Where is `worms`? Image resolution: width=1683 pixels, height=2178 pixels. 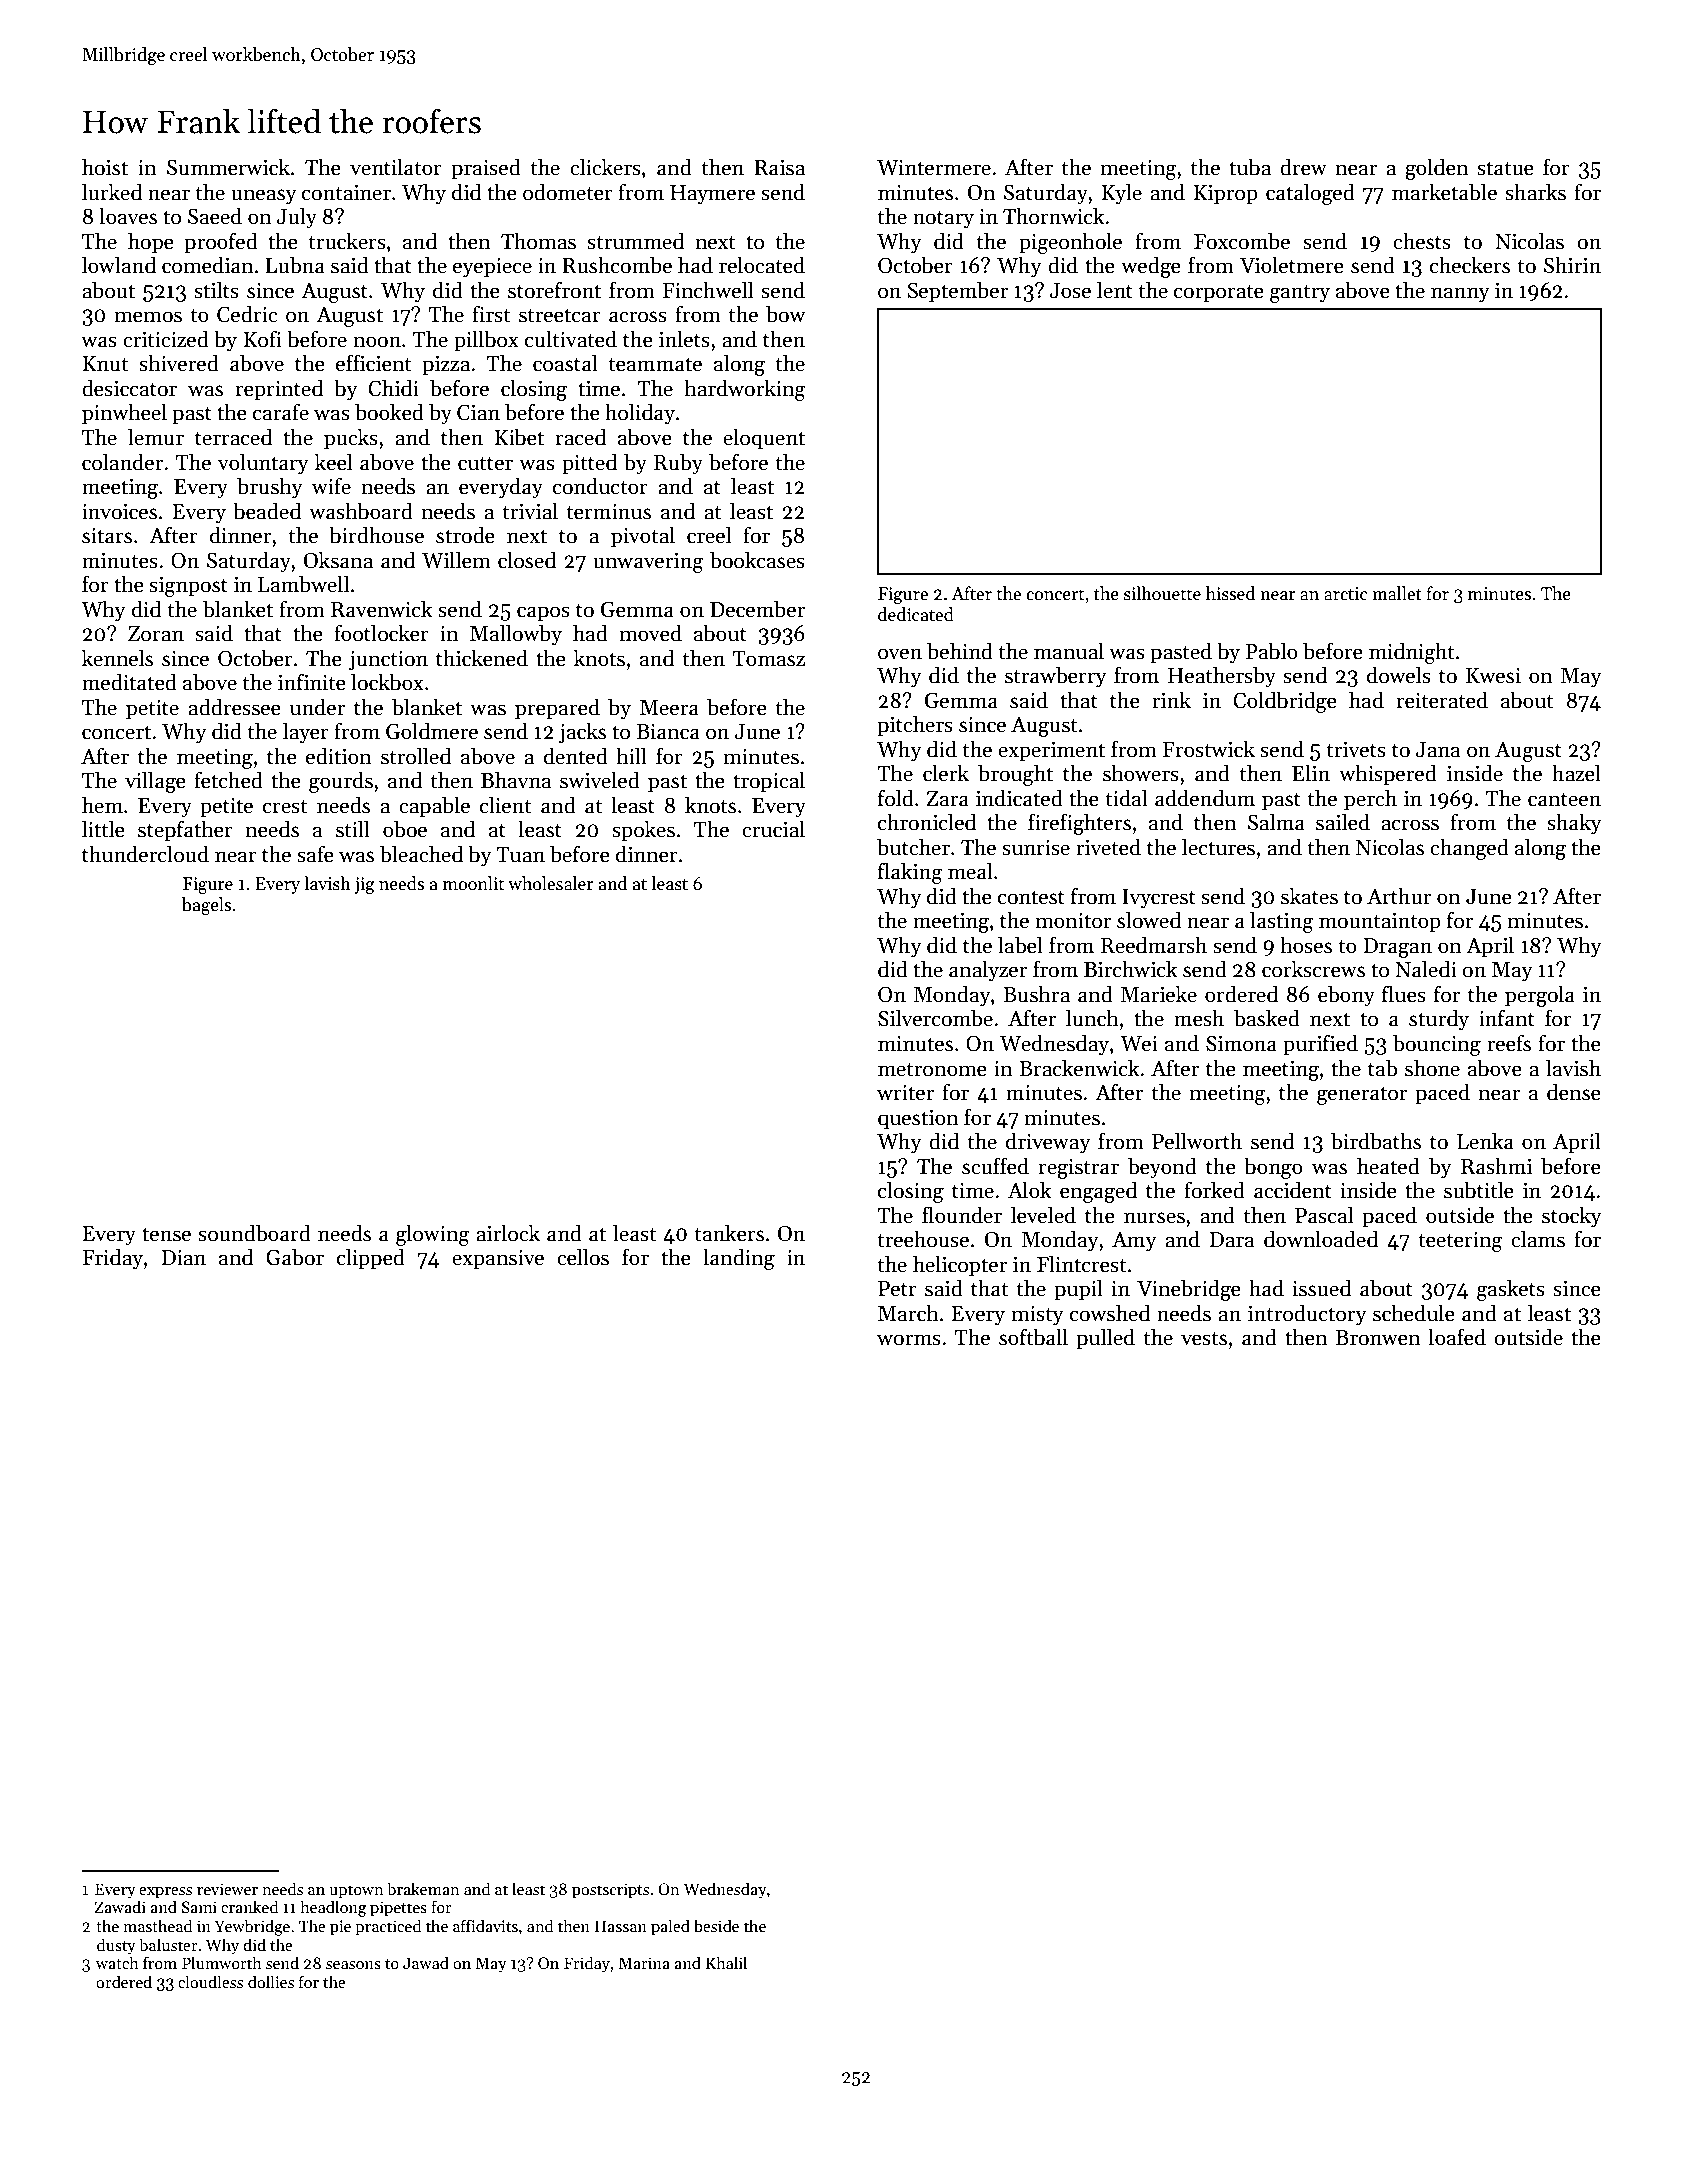
worms is located at coordinates (909, 1340).
